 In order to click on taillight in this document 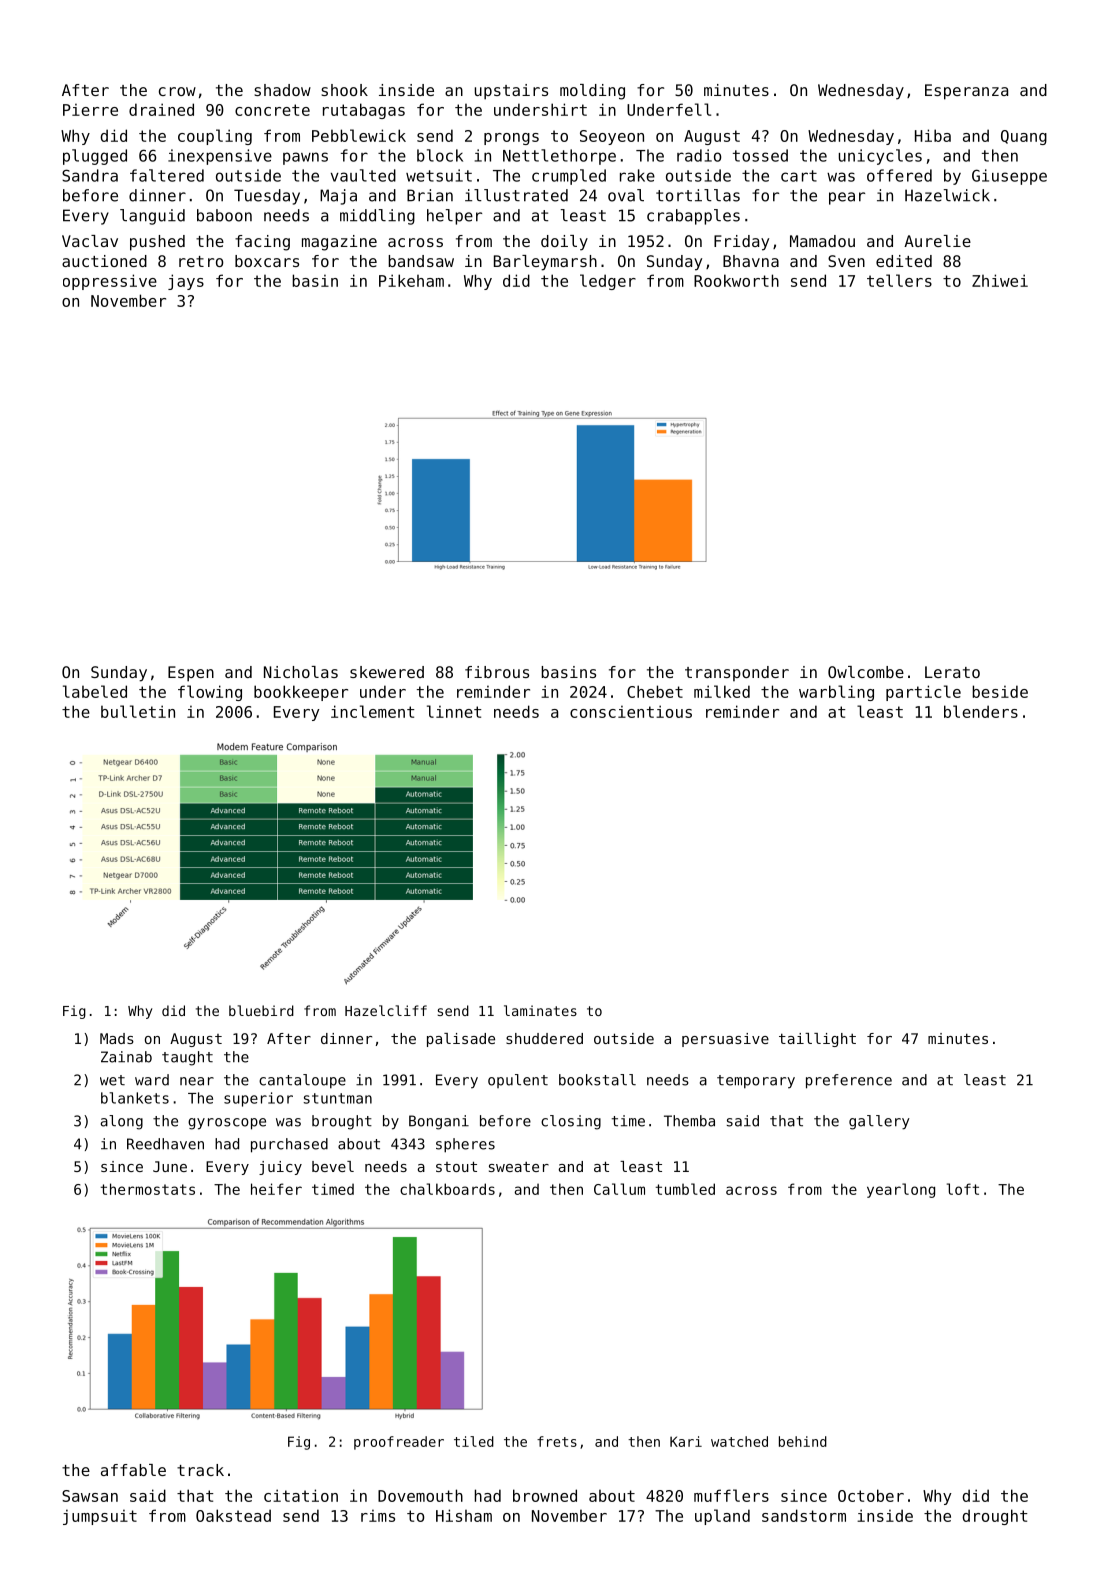, I will do `click(817, 1040)`.
